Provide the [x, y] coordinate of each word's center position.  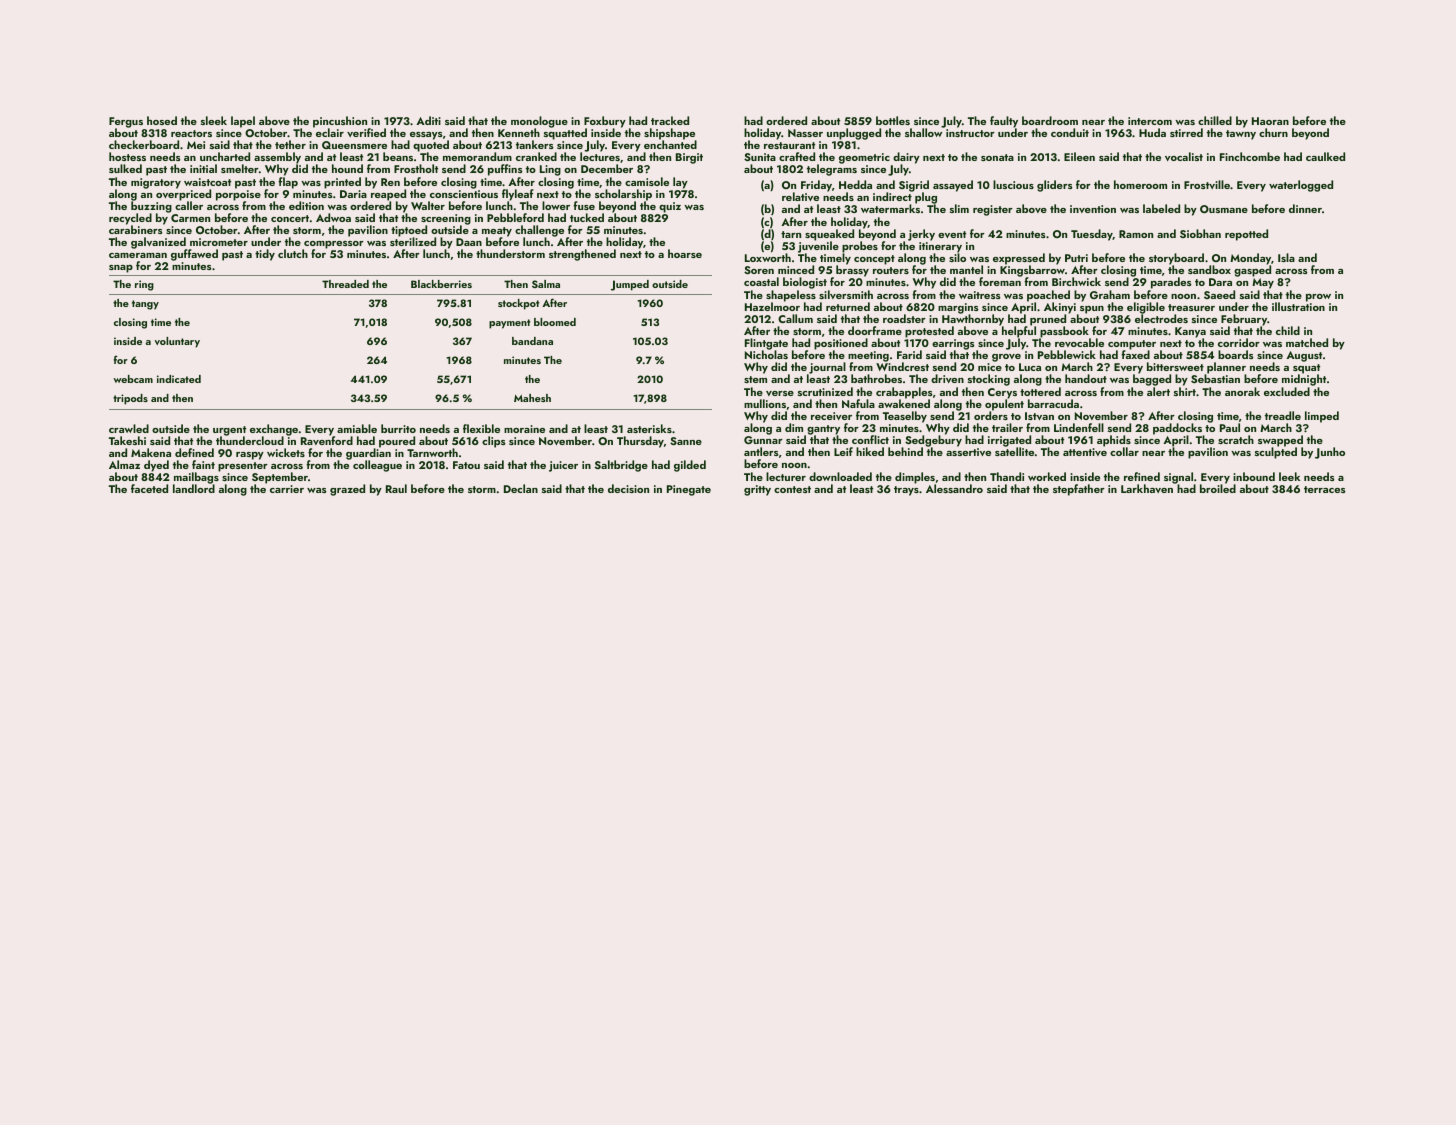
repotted [1246, 235]
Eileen [1079, 156]
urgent [229, 431]
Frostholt [416, 168]
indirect [892, 197]
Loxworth [768, 257]
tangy [145, 305]
